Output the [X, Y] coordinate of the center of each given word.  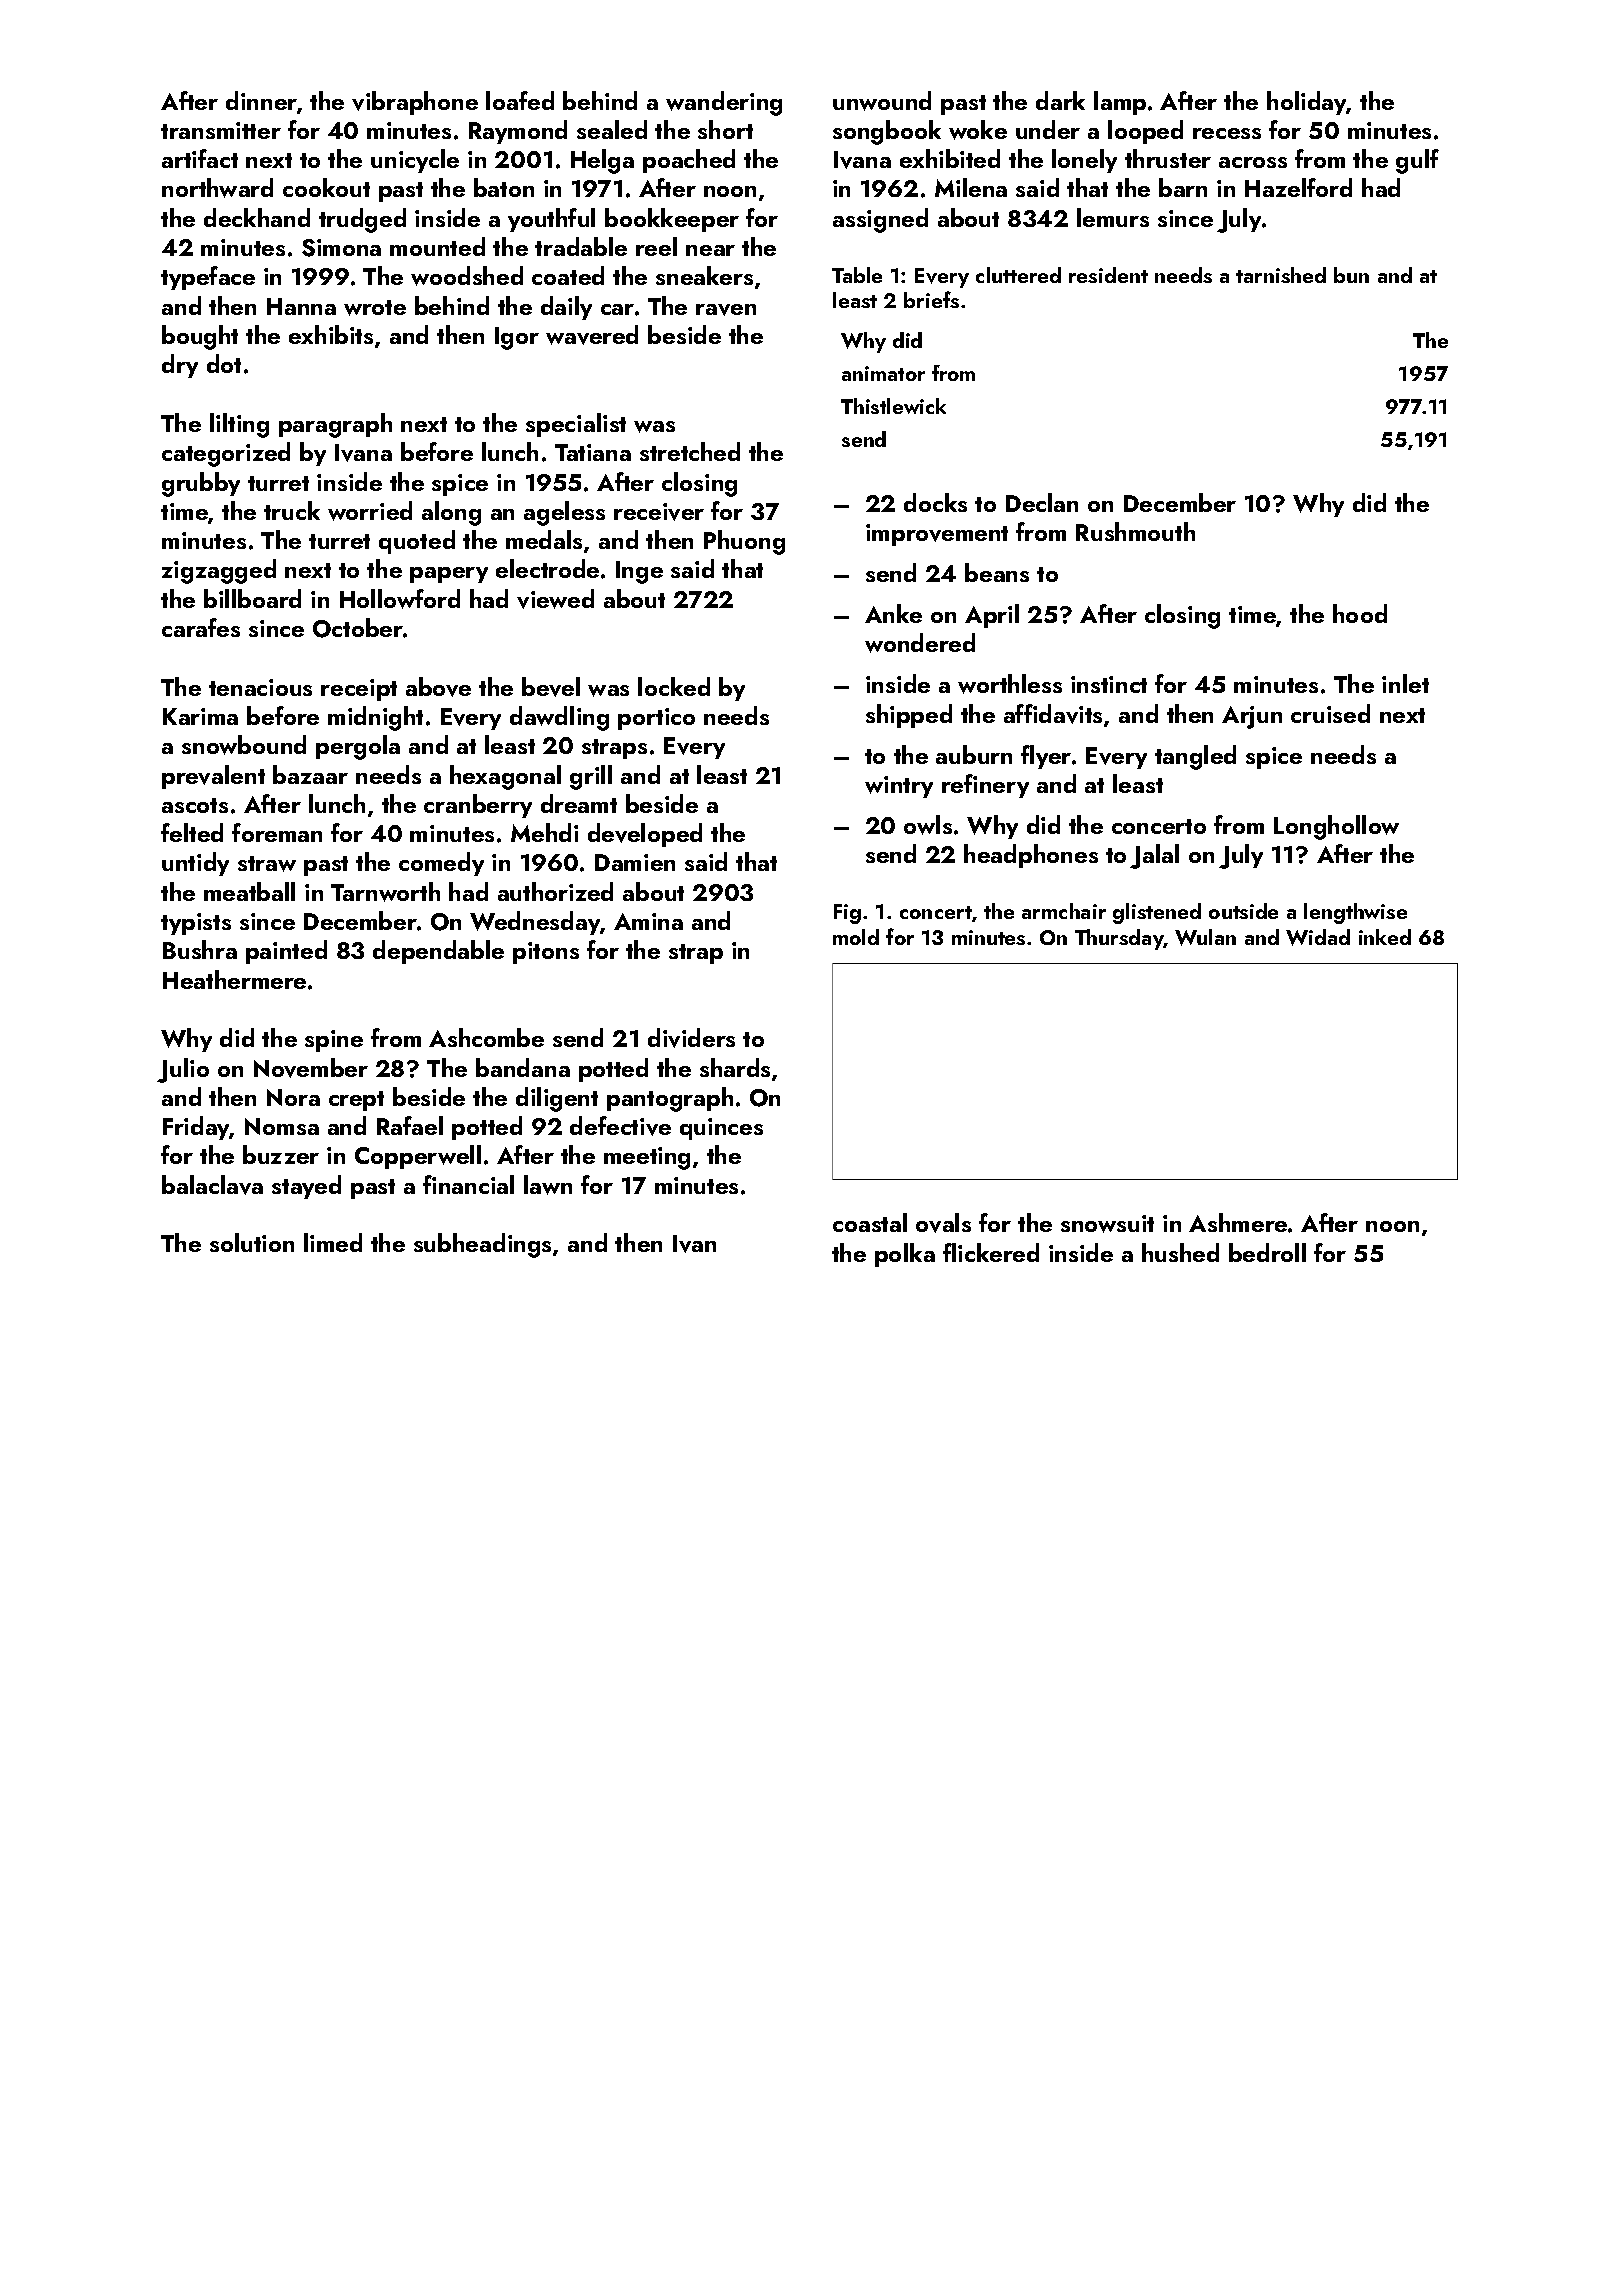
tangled [1195, 757]
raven [726, 310]
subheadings [482, 1245]
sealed [612, 129]
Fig [847, 914]
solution [252, 1242]
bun [1351, 275]
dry [180, 366]
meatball [249, 891]
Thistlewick [893, 406]
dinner [261, 100]
